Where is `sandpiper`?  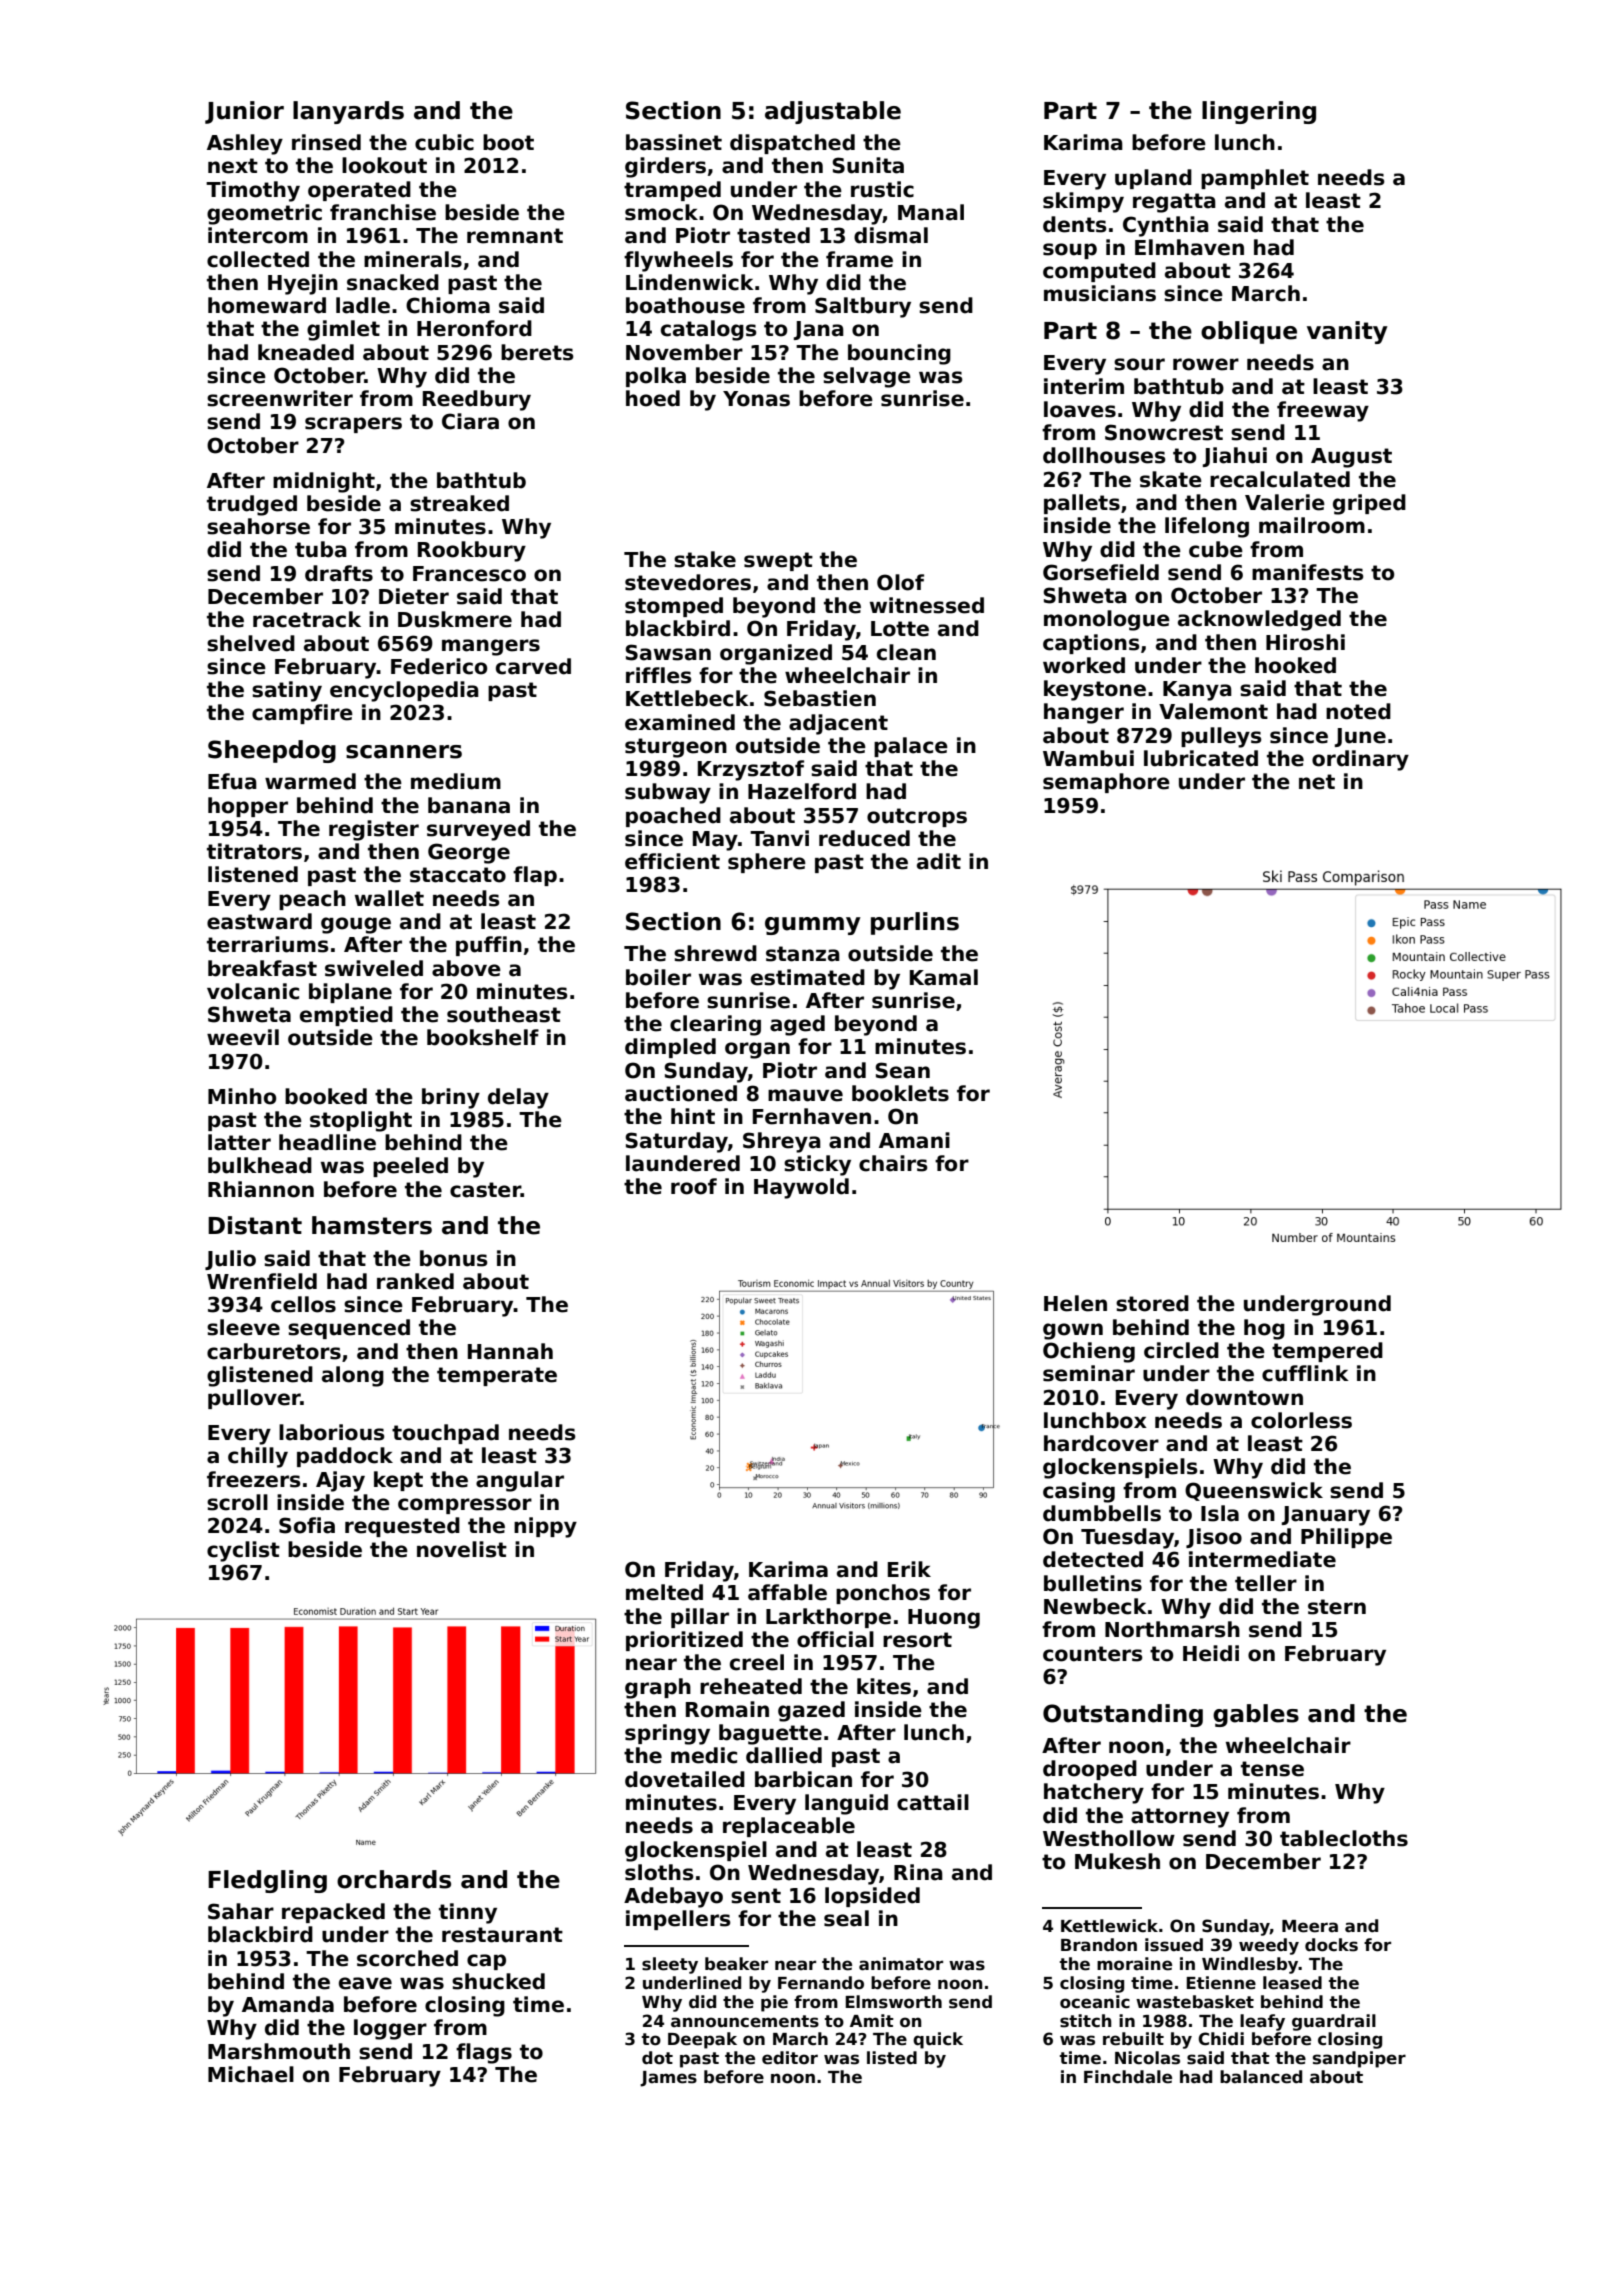 sandpiper is located at coordinates (1359, 2059).
